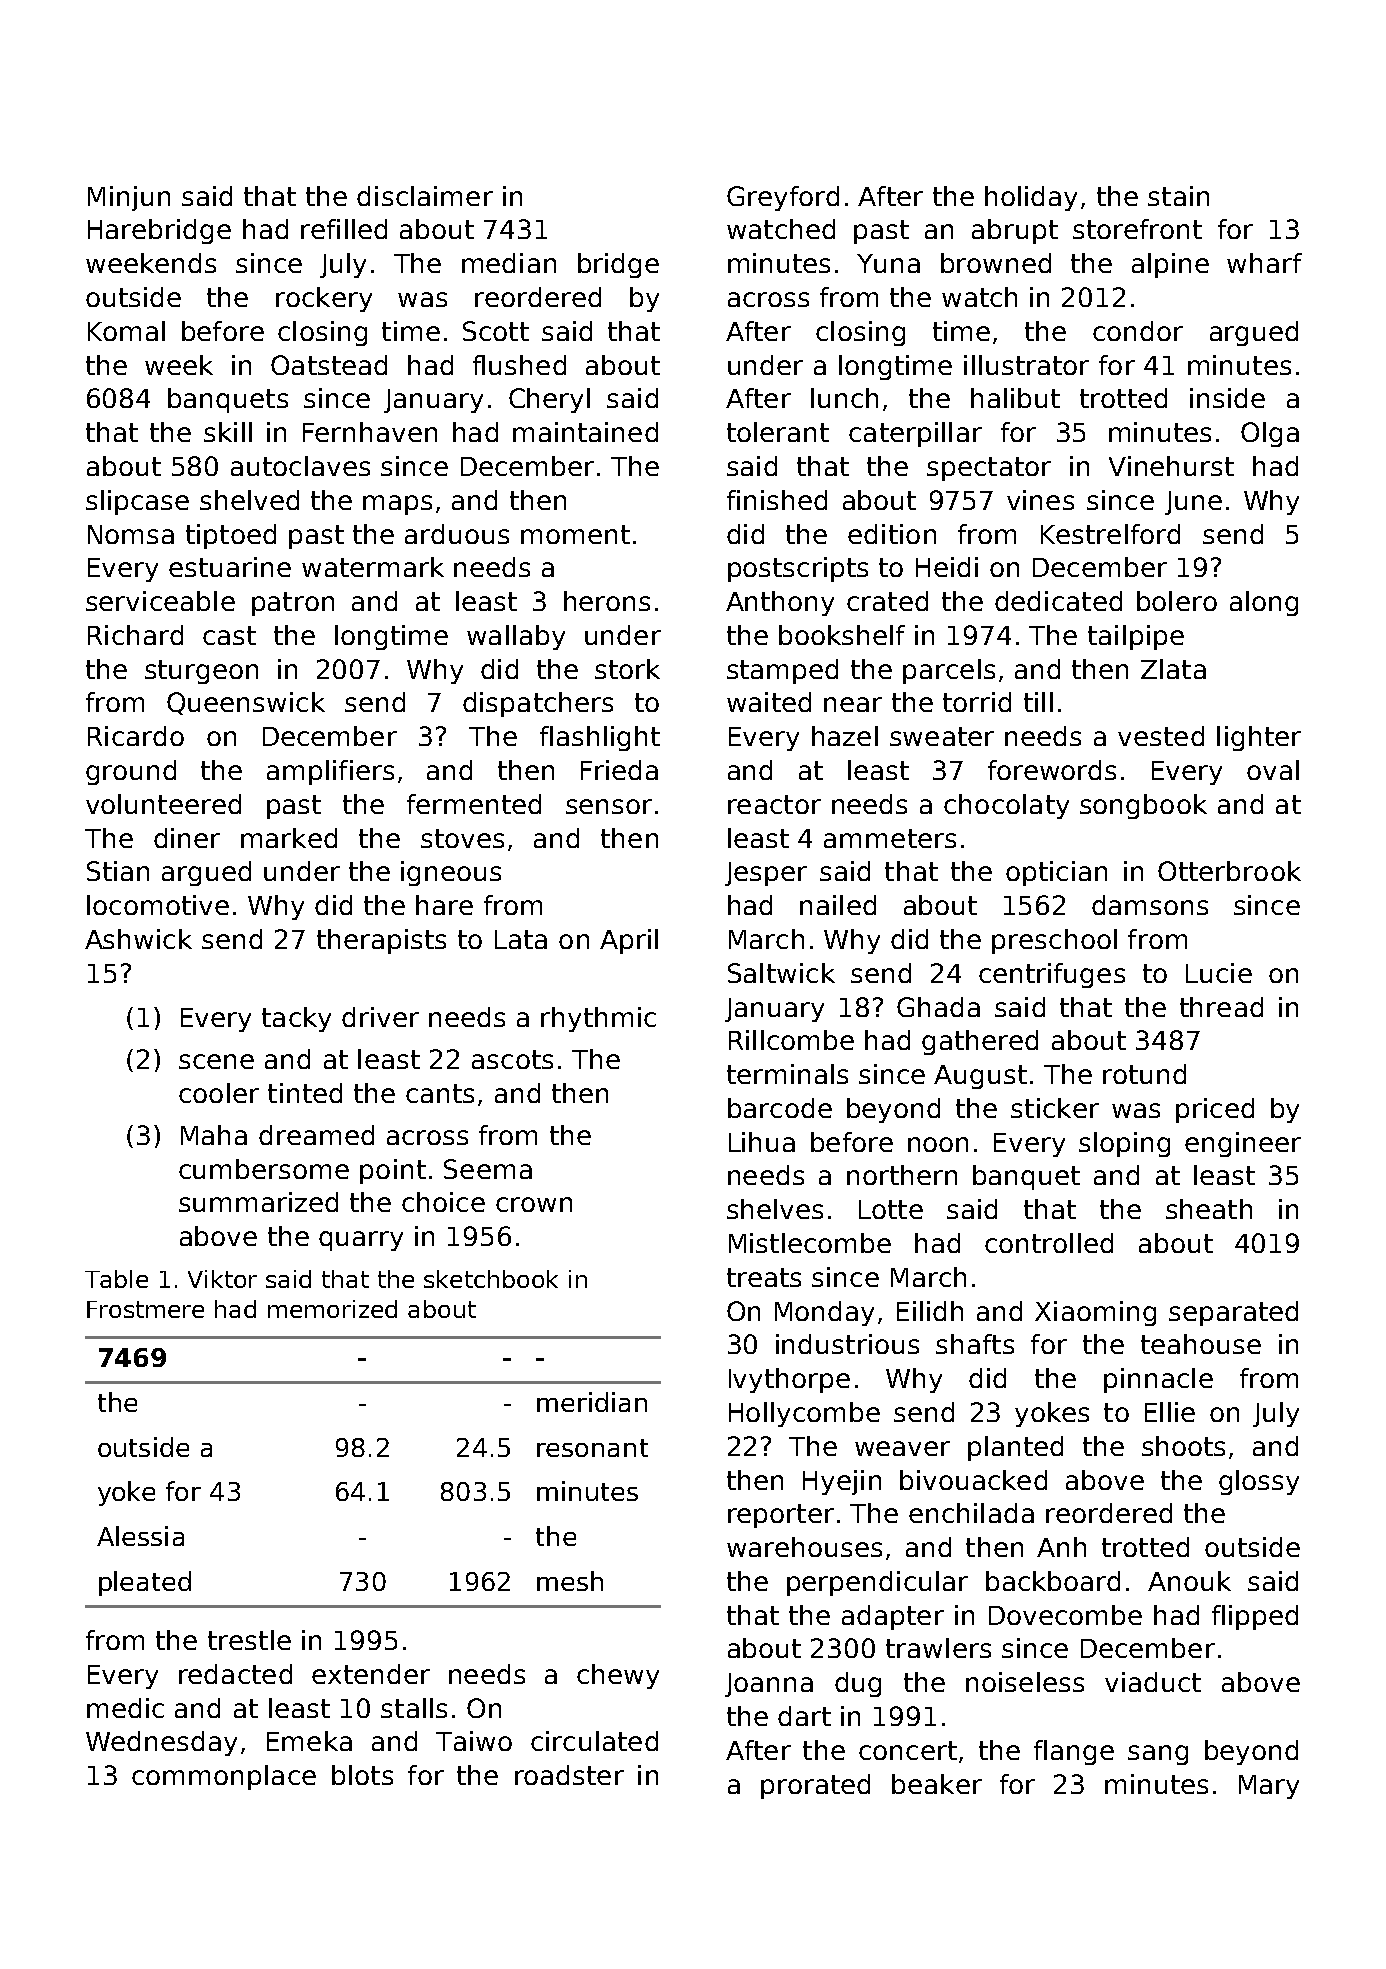  Describe the element at coordinates (1255, 1617) in the screenshot. I see `flipped` at that location.
